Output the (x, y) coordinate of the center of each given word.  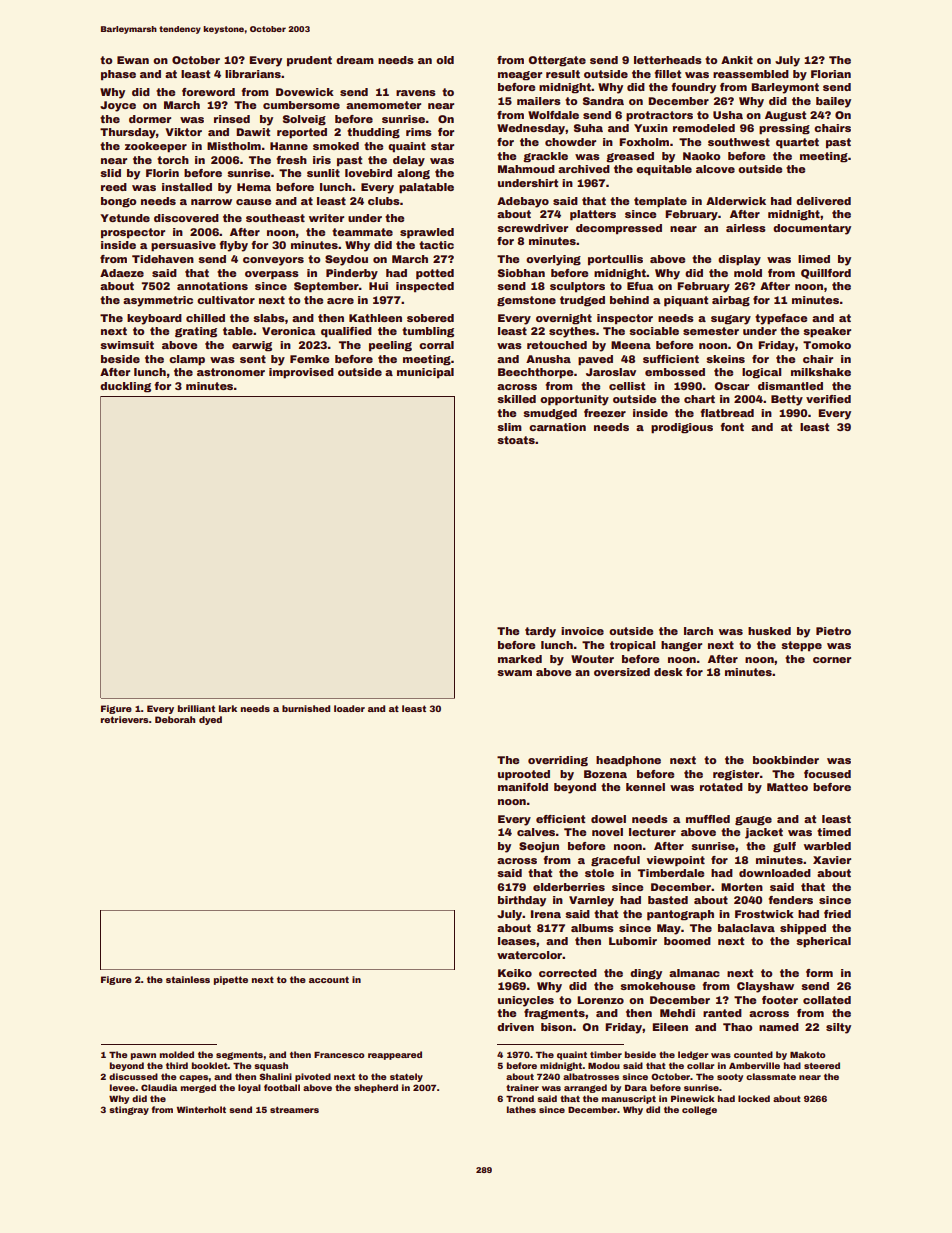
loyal (249, 1088)
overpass (272, 275)
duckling (125, 387)
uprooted (524, 775)
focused (827, 774)
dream (355, 60)
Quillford (826, 274)
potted (435, 274)
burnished (306, 708)
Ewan (133, 60)
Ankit (737, 60)
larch (698, 631)
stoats (516, 440)
